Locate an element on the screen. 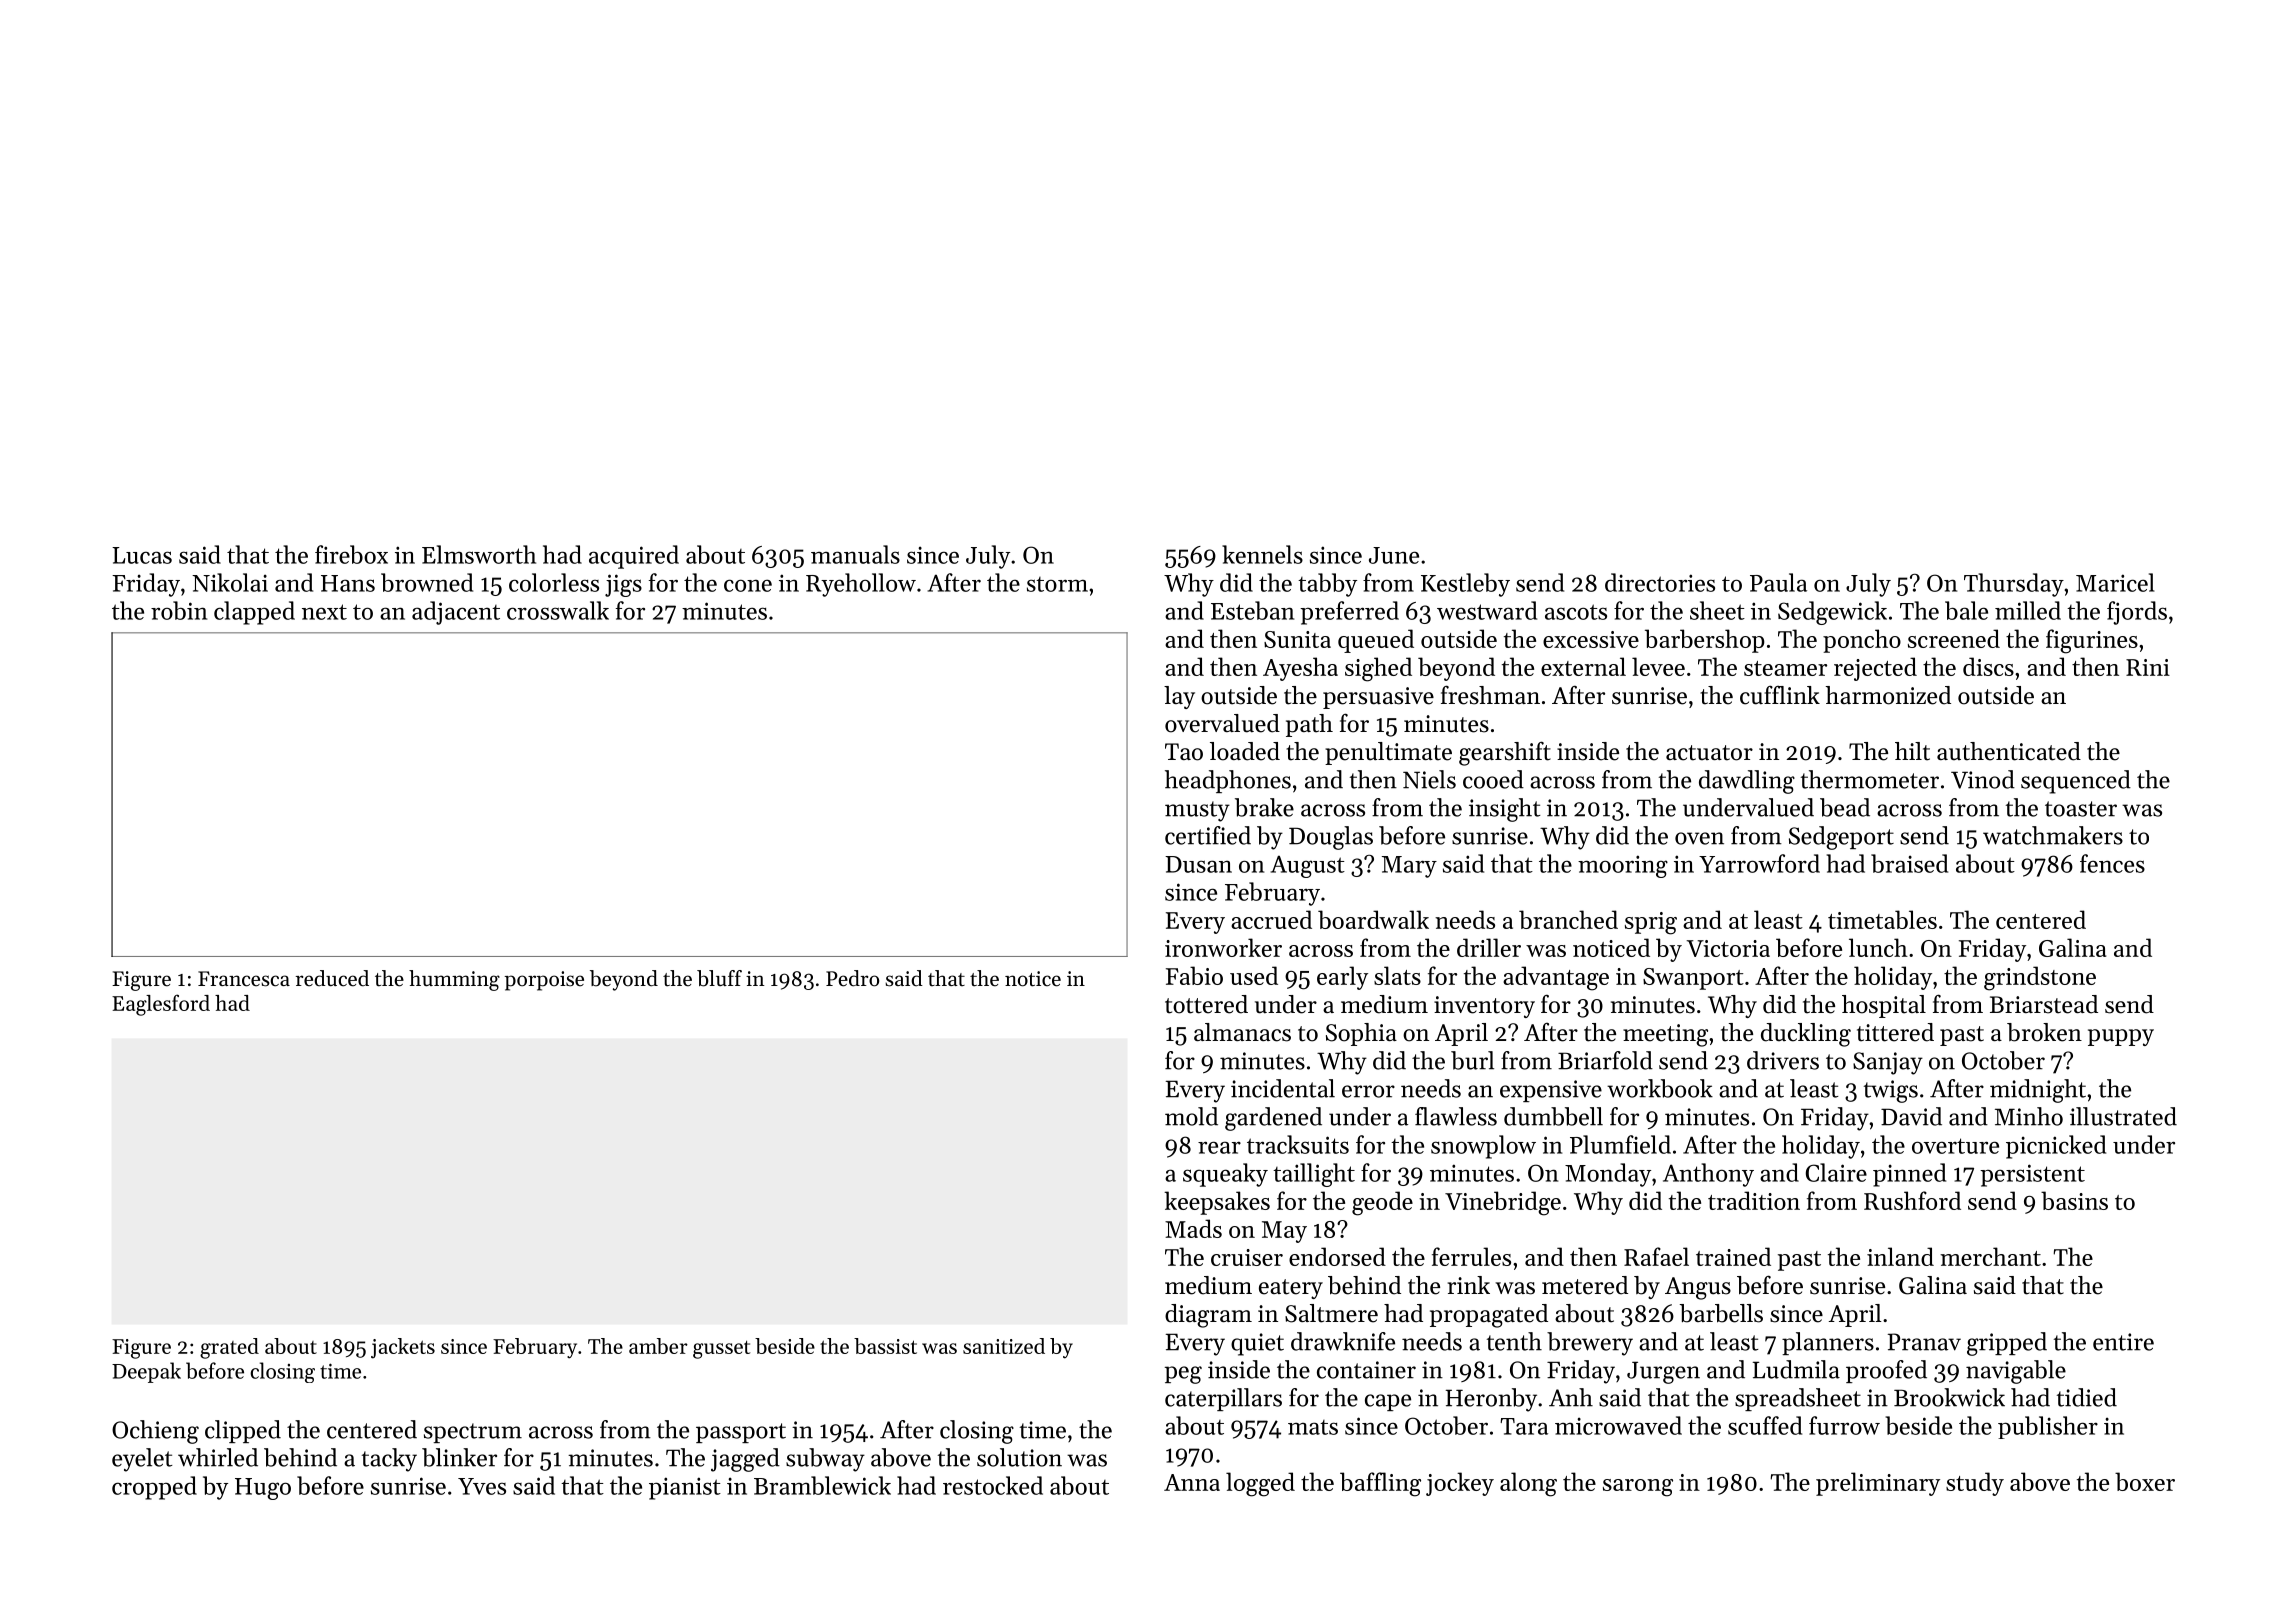 This screenshot has width=2292, height=1620. squeaky is located at coordinates (1225, 1175).
